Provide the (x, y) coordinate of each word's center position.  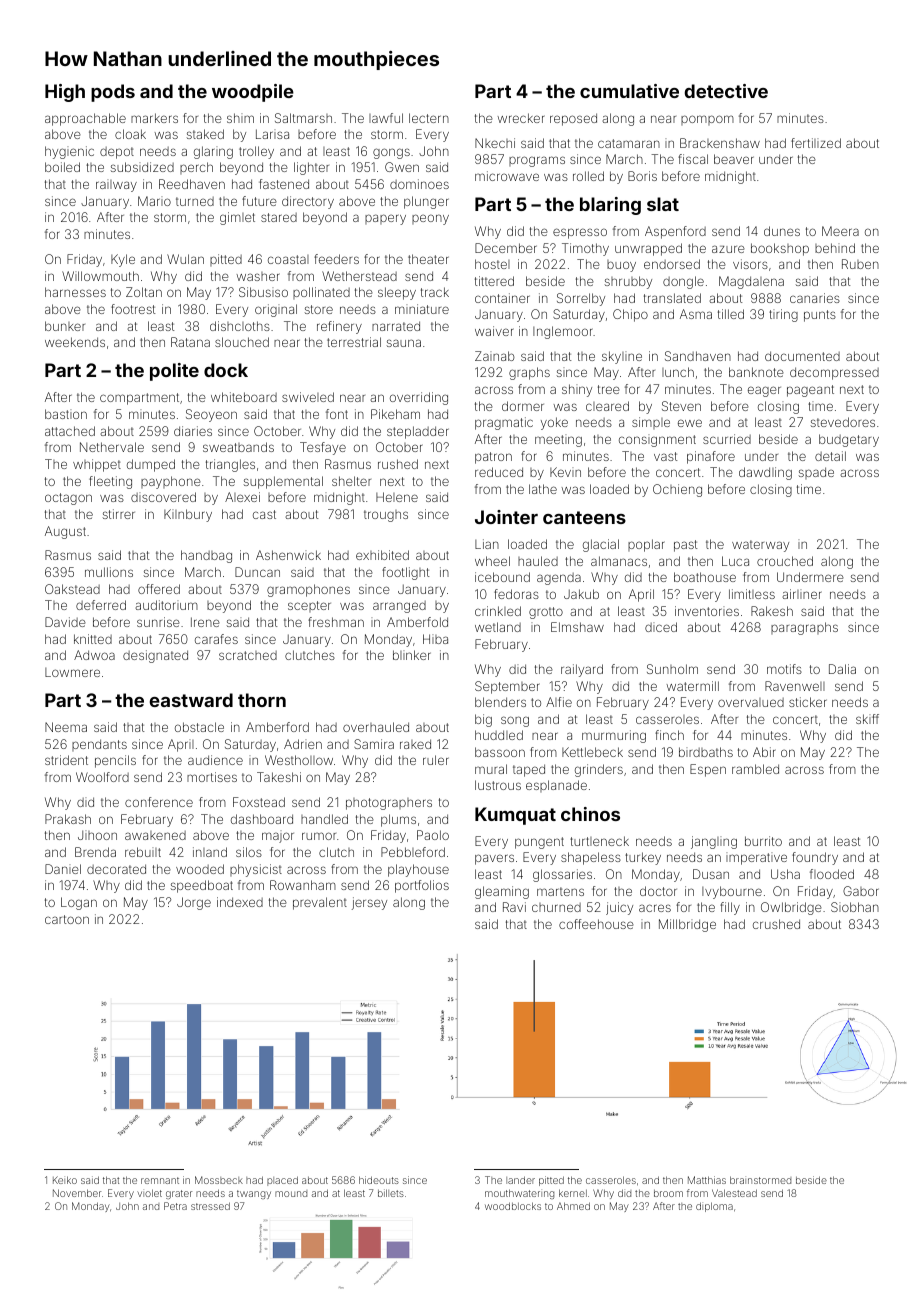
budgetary (849, 440)
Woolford (102, 777)
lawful (386, 118)
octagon (68, 499)
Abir (764, 752)
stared (279, 217)
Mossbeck (219, 1180)
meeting (558, 440)
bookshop (780, 249)
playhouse (418, 870)
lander (520, 1180)
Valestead (734, 1193)
